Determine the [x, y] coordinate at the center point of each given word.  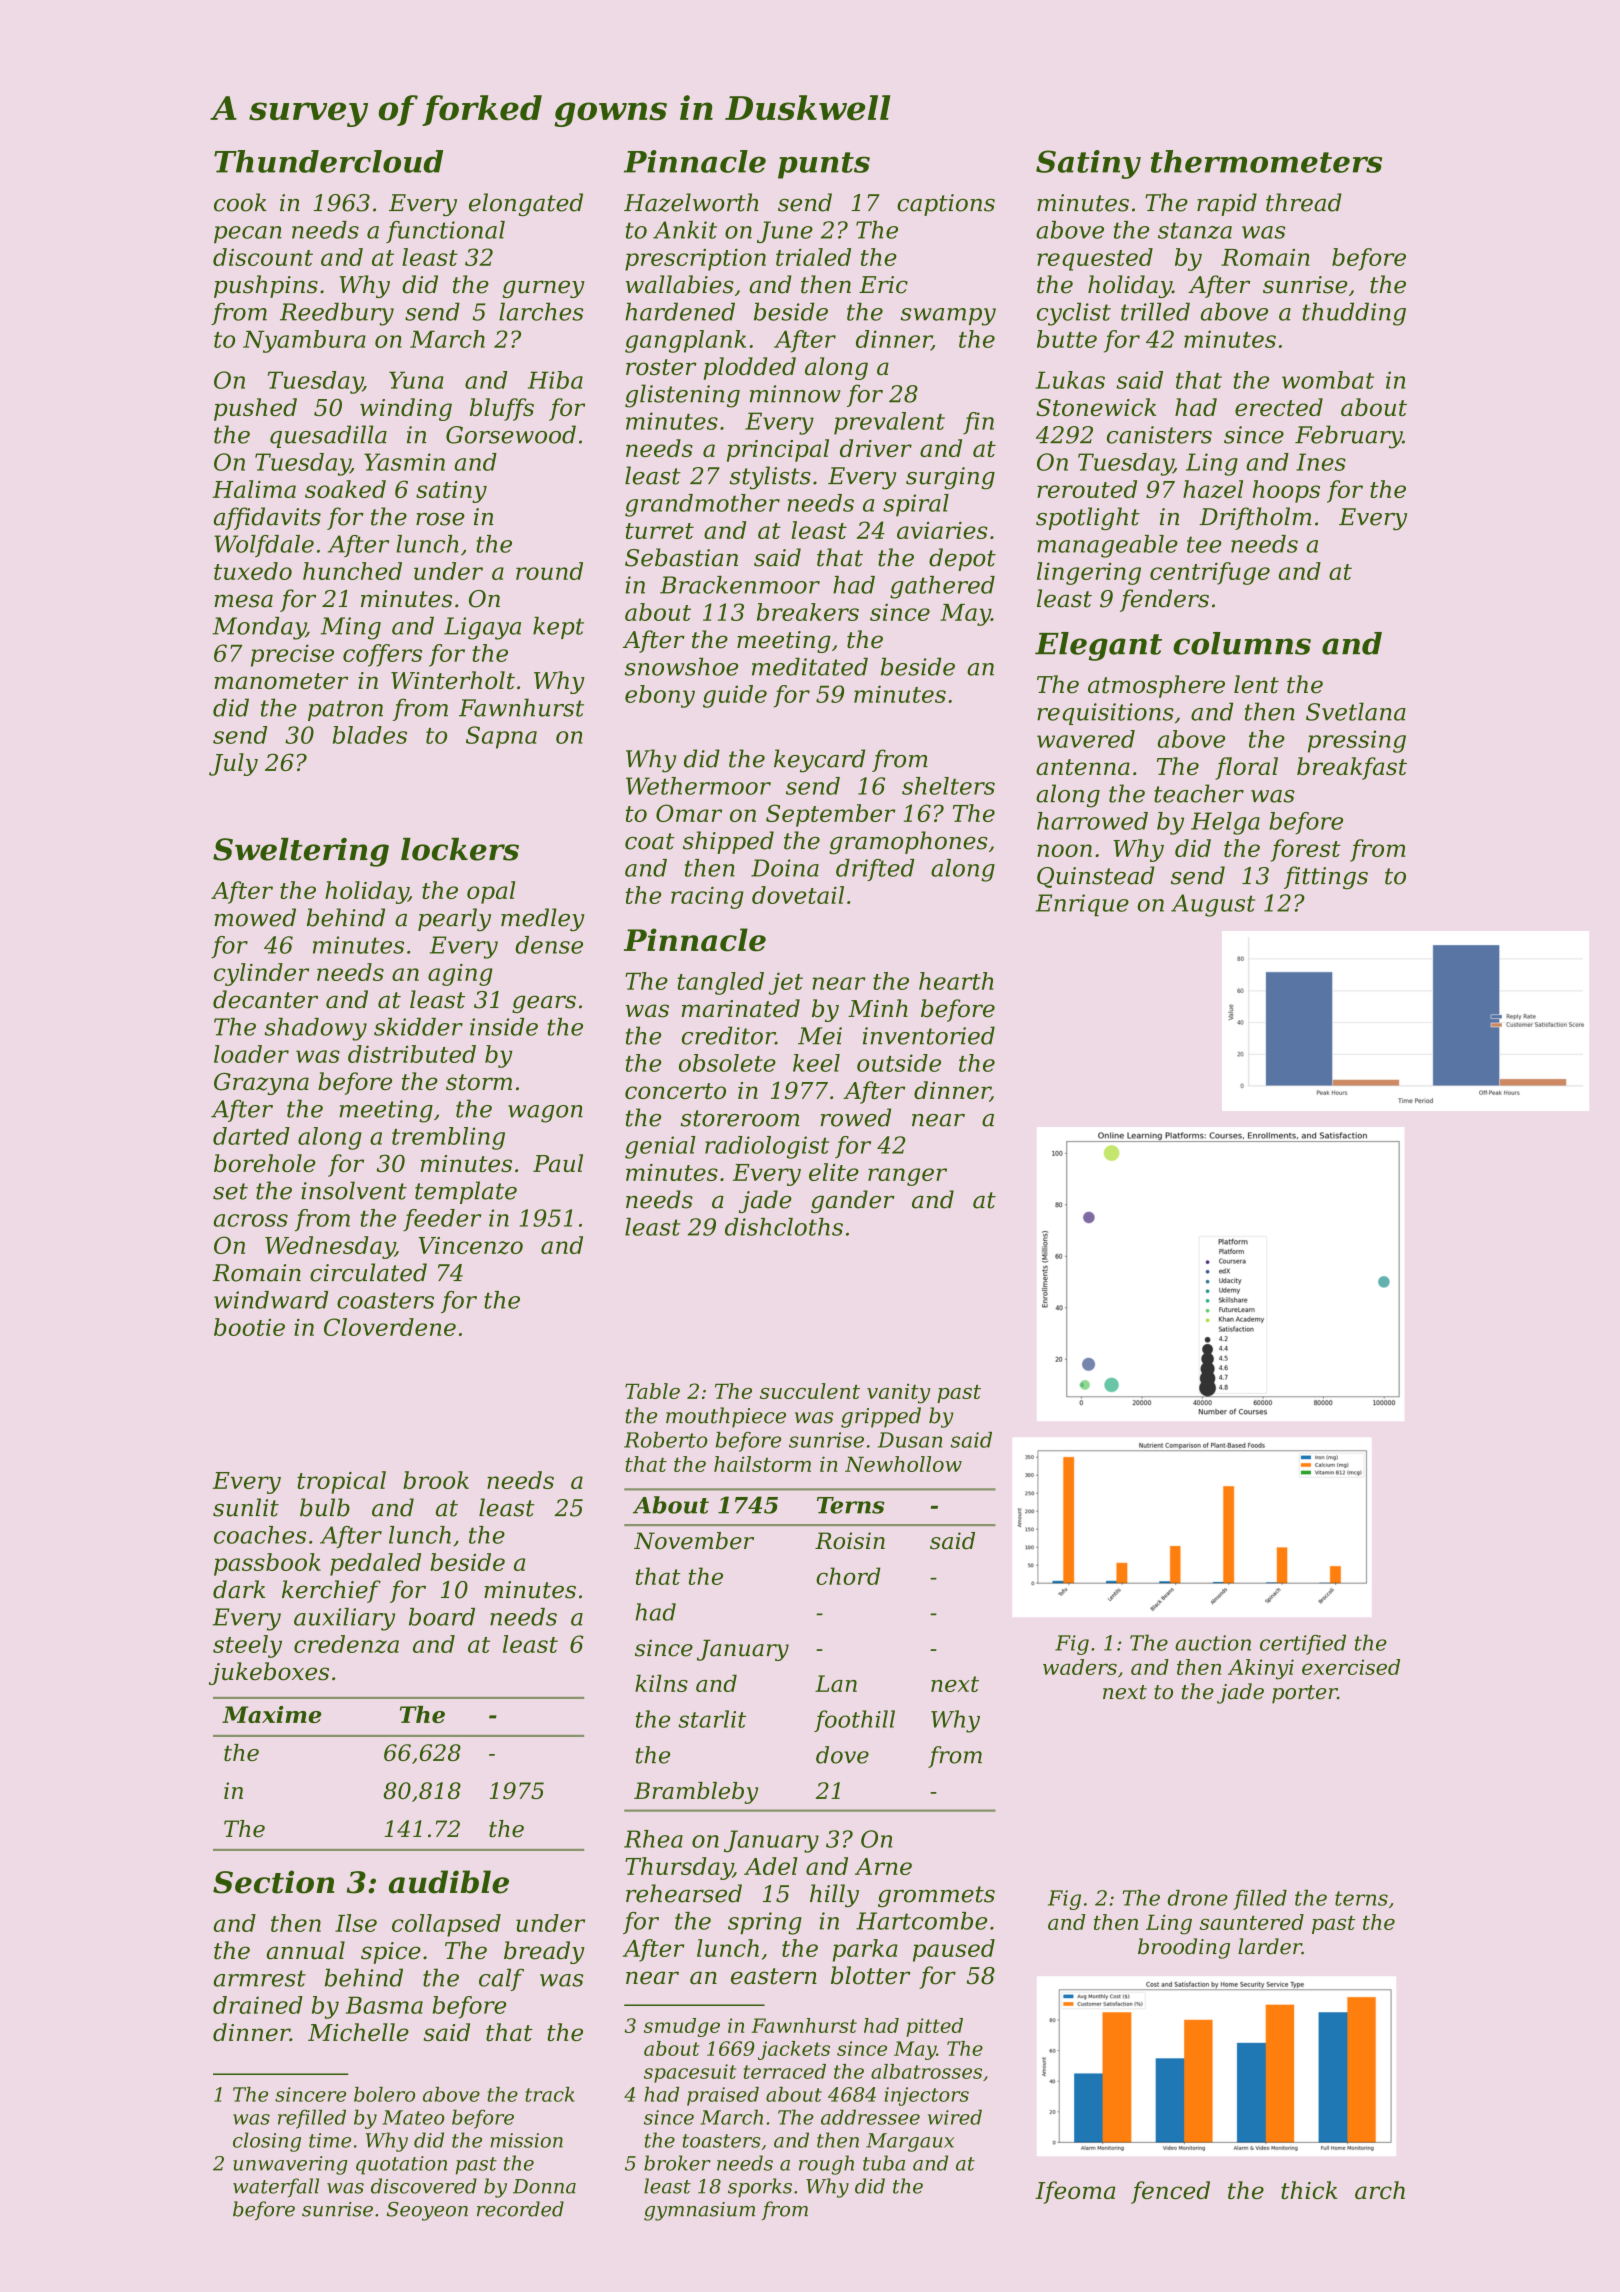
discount [263, 257]
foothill [854, 1721]
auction [1213, 1643]
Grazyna [261, 1084]
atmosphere [1156, 686]
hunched [352, 571]
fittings [1326, 877]
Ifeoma [1075, 2192]
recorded [520, 2209]
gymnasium [699, 2211]
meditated [810, 666]
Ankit [685, 230]
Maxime [271, 1714]
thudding [1354, 314]
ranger [907, 1177]
